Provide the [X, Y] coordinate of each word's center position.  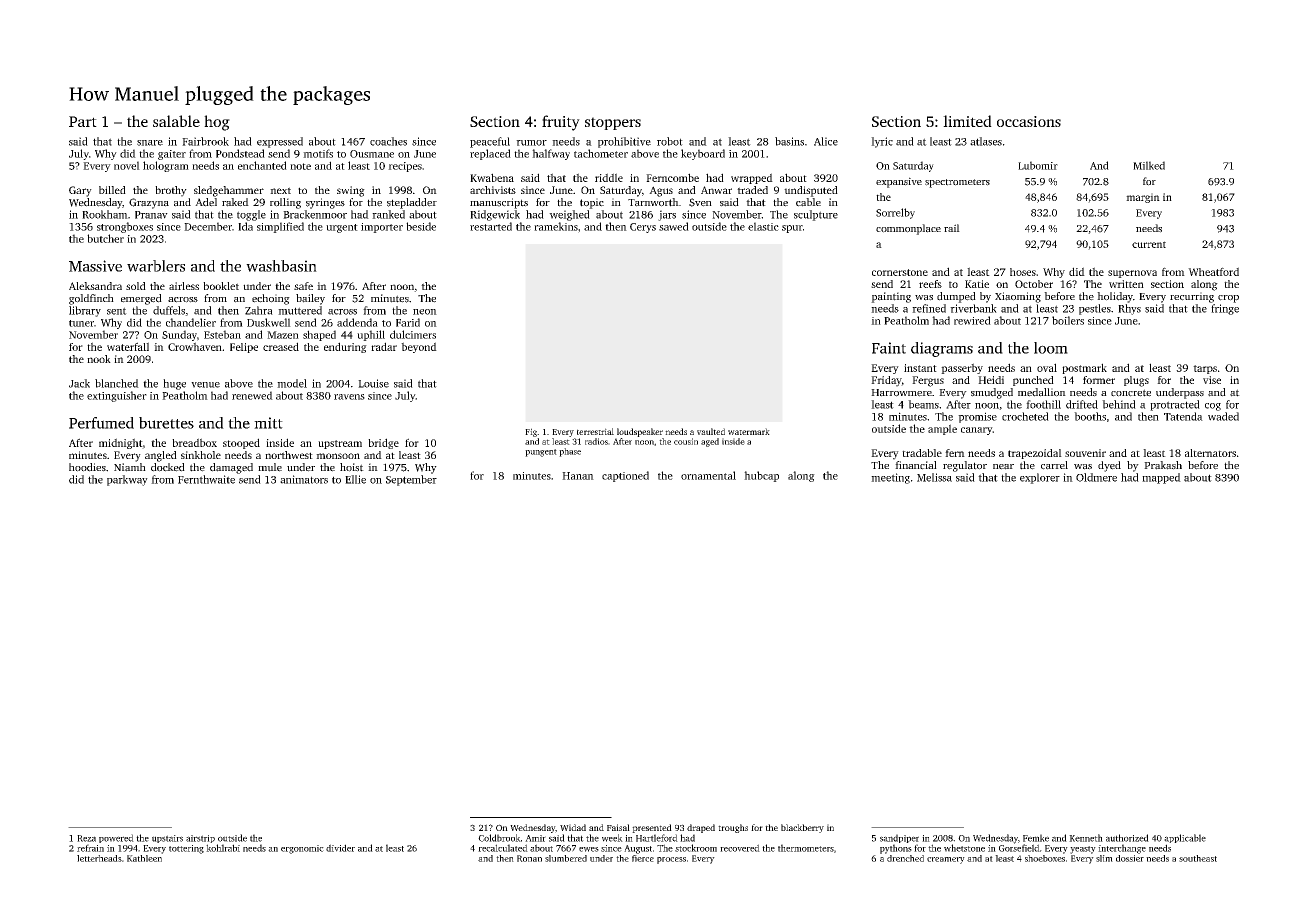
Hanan [578, 476]
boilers [1068, 320]
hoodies [87, 467]
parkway [127, 480]
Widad [573, 827]
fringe [1225, 309]
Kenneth [1086, 838]
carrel [1054, 465]
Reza [86, 838]
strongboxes [125, 227]
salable [176, 121]
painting [891, 297]
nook [99, 359]
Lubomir [1038, 165]
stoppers [613, 123]
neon [425, 312]
